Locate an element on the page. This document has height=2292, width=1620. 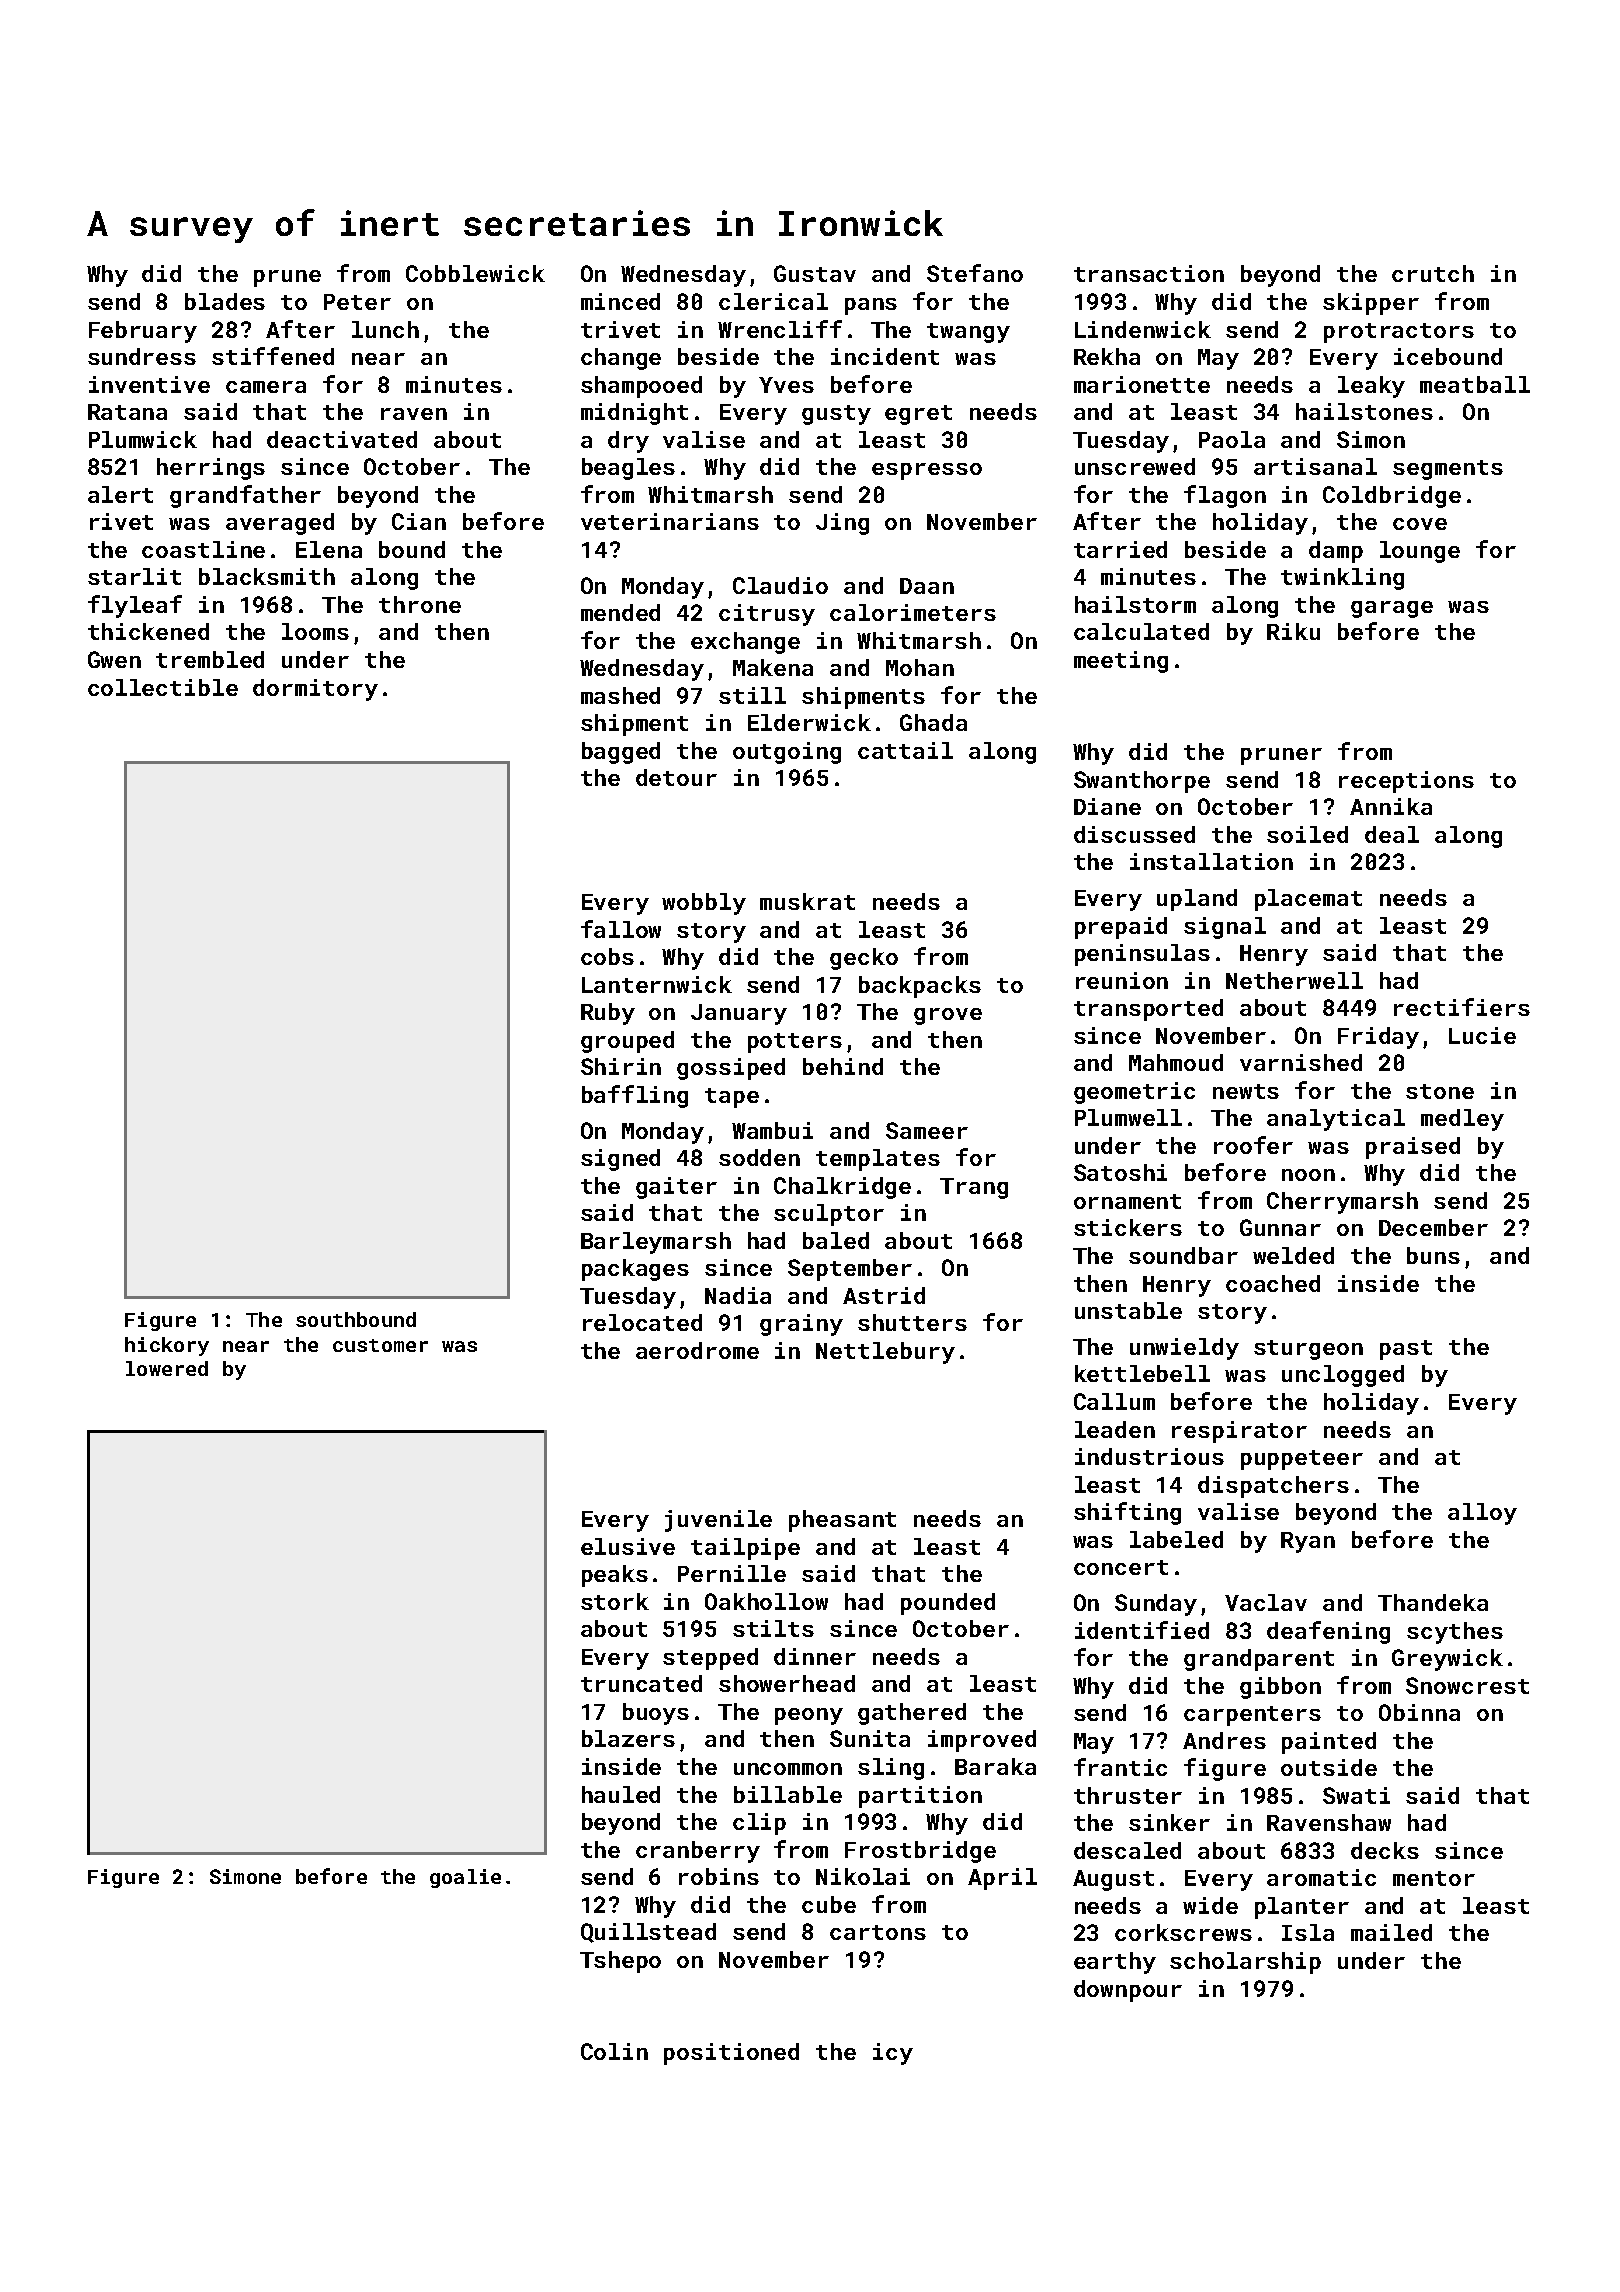
rectifiers is located at coordinates (1462, 1007).
